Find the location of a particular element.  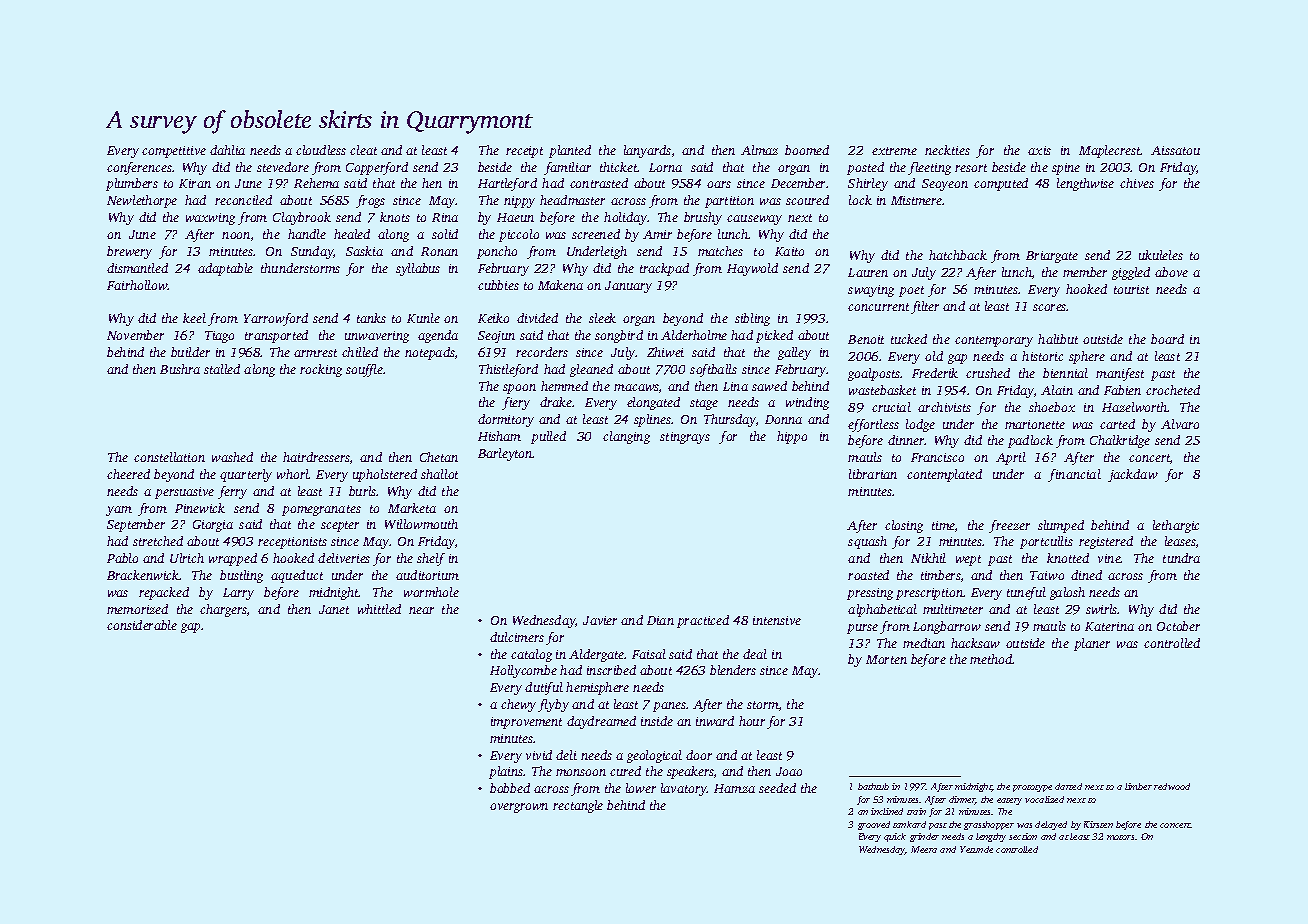

method is located at coordinates (991, 659).
